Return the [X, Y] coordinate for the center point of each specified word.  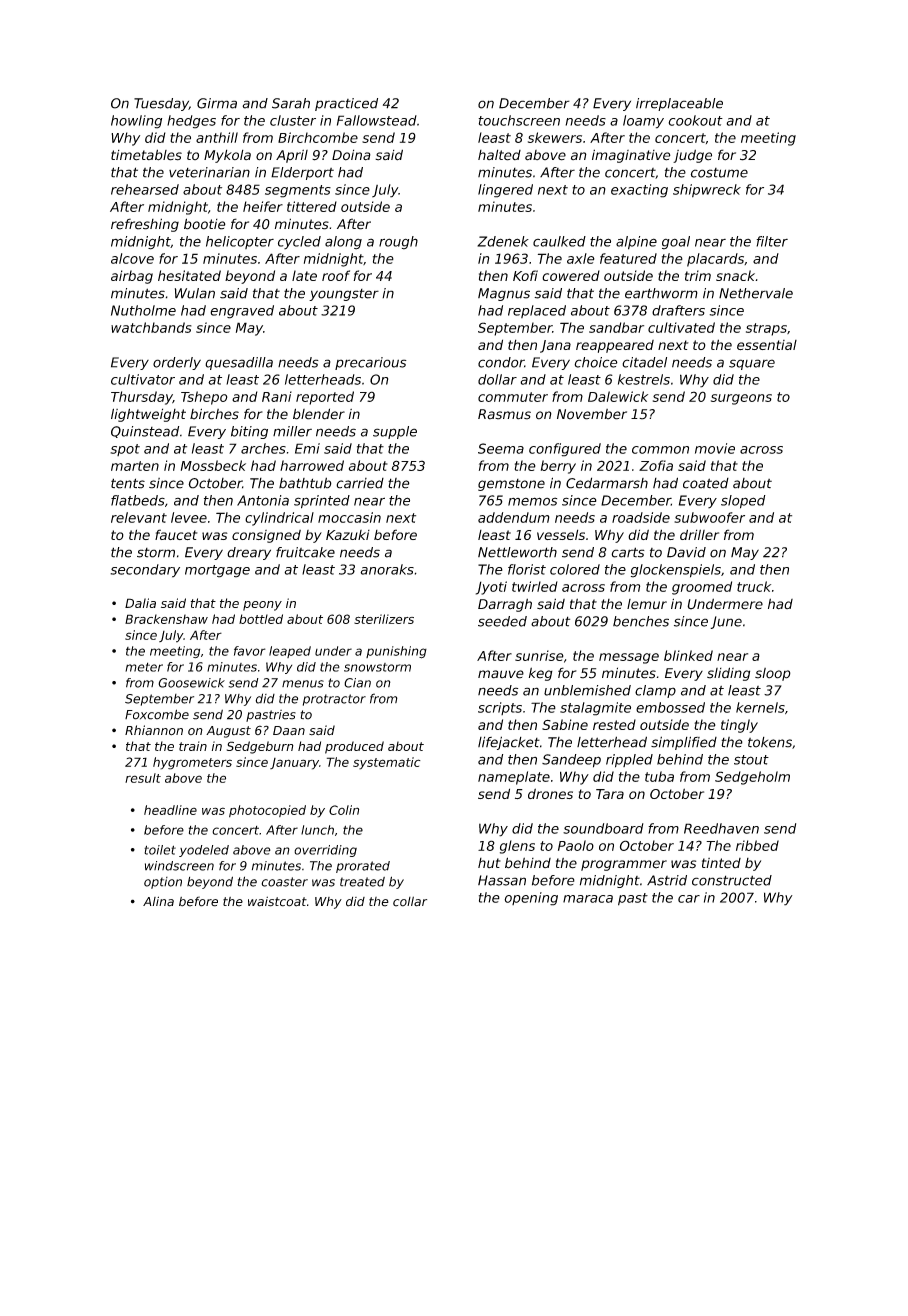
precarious [371, 363]
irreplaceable [679, 104]
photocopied [267, 811]
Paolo [576, 845]
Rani [277, 396]
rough [398, 243]
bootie [205, 224]
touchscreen [519, 120]
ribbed [757, 845]
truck [754, 586]
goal [676, 243]
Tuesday [161, 104]
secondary [145, 571]
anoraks [387, 569]
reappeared [615, 346]
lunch [317, 830]
